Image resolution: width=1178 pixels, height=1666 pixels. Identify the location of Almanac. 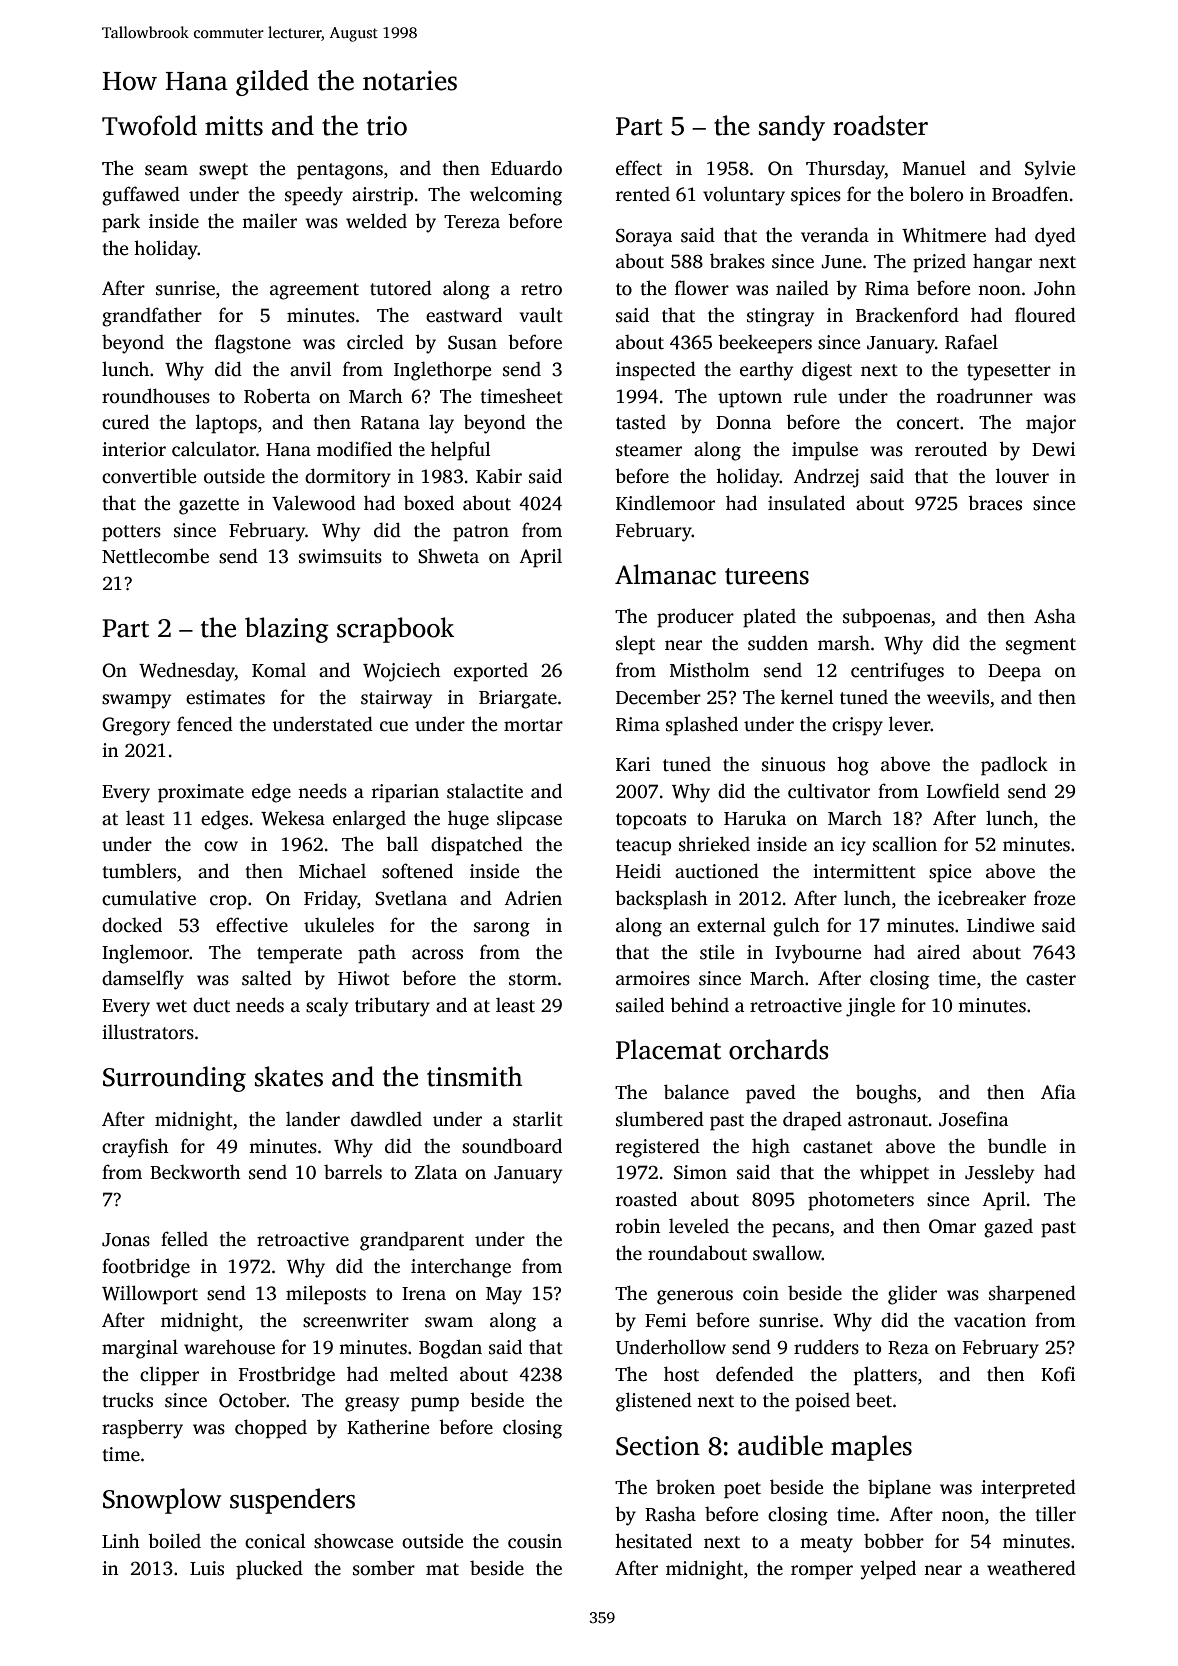
(665, 574).
